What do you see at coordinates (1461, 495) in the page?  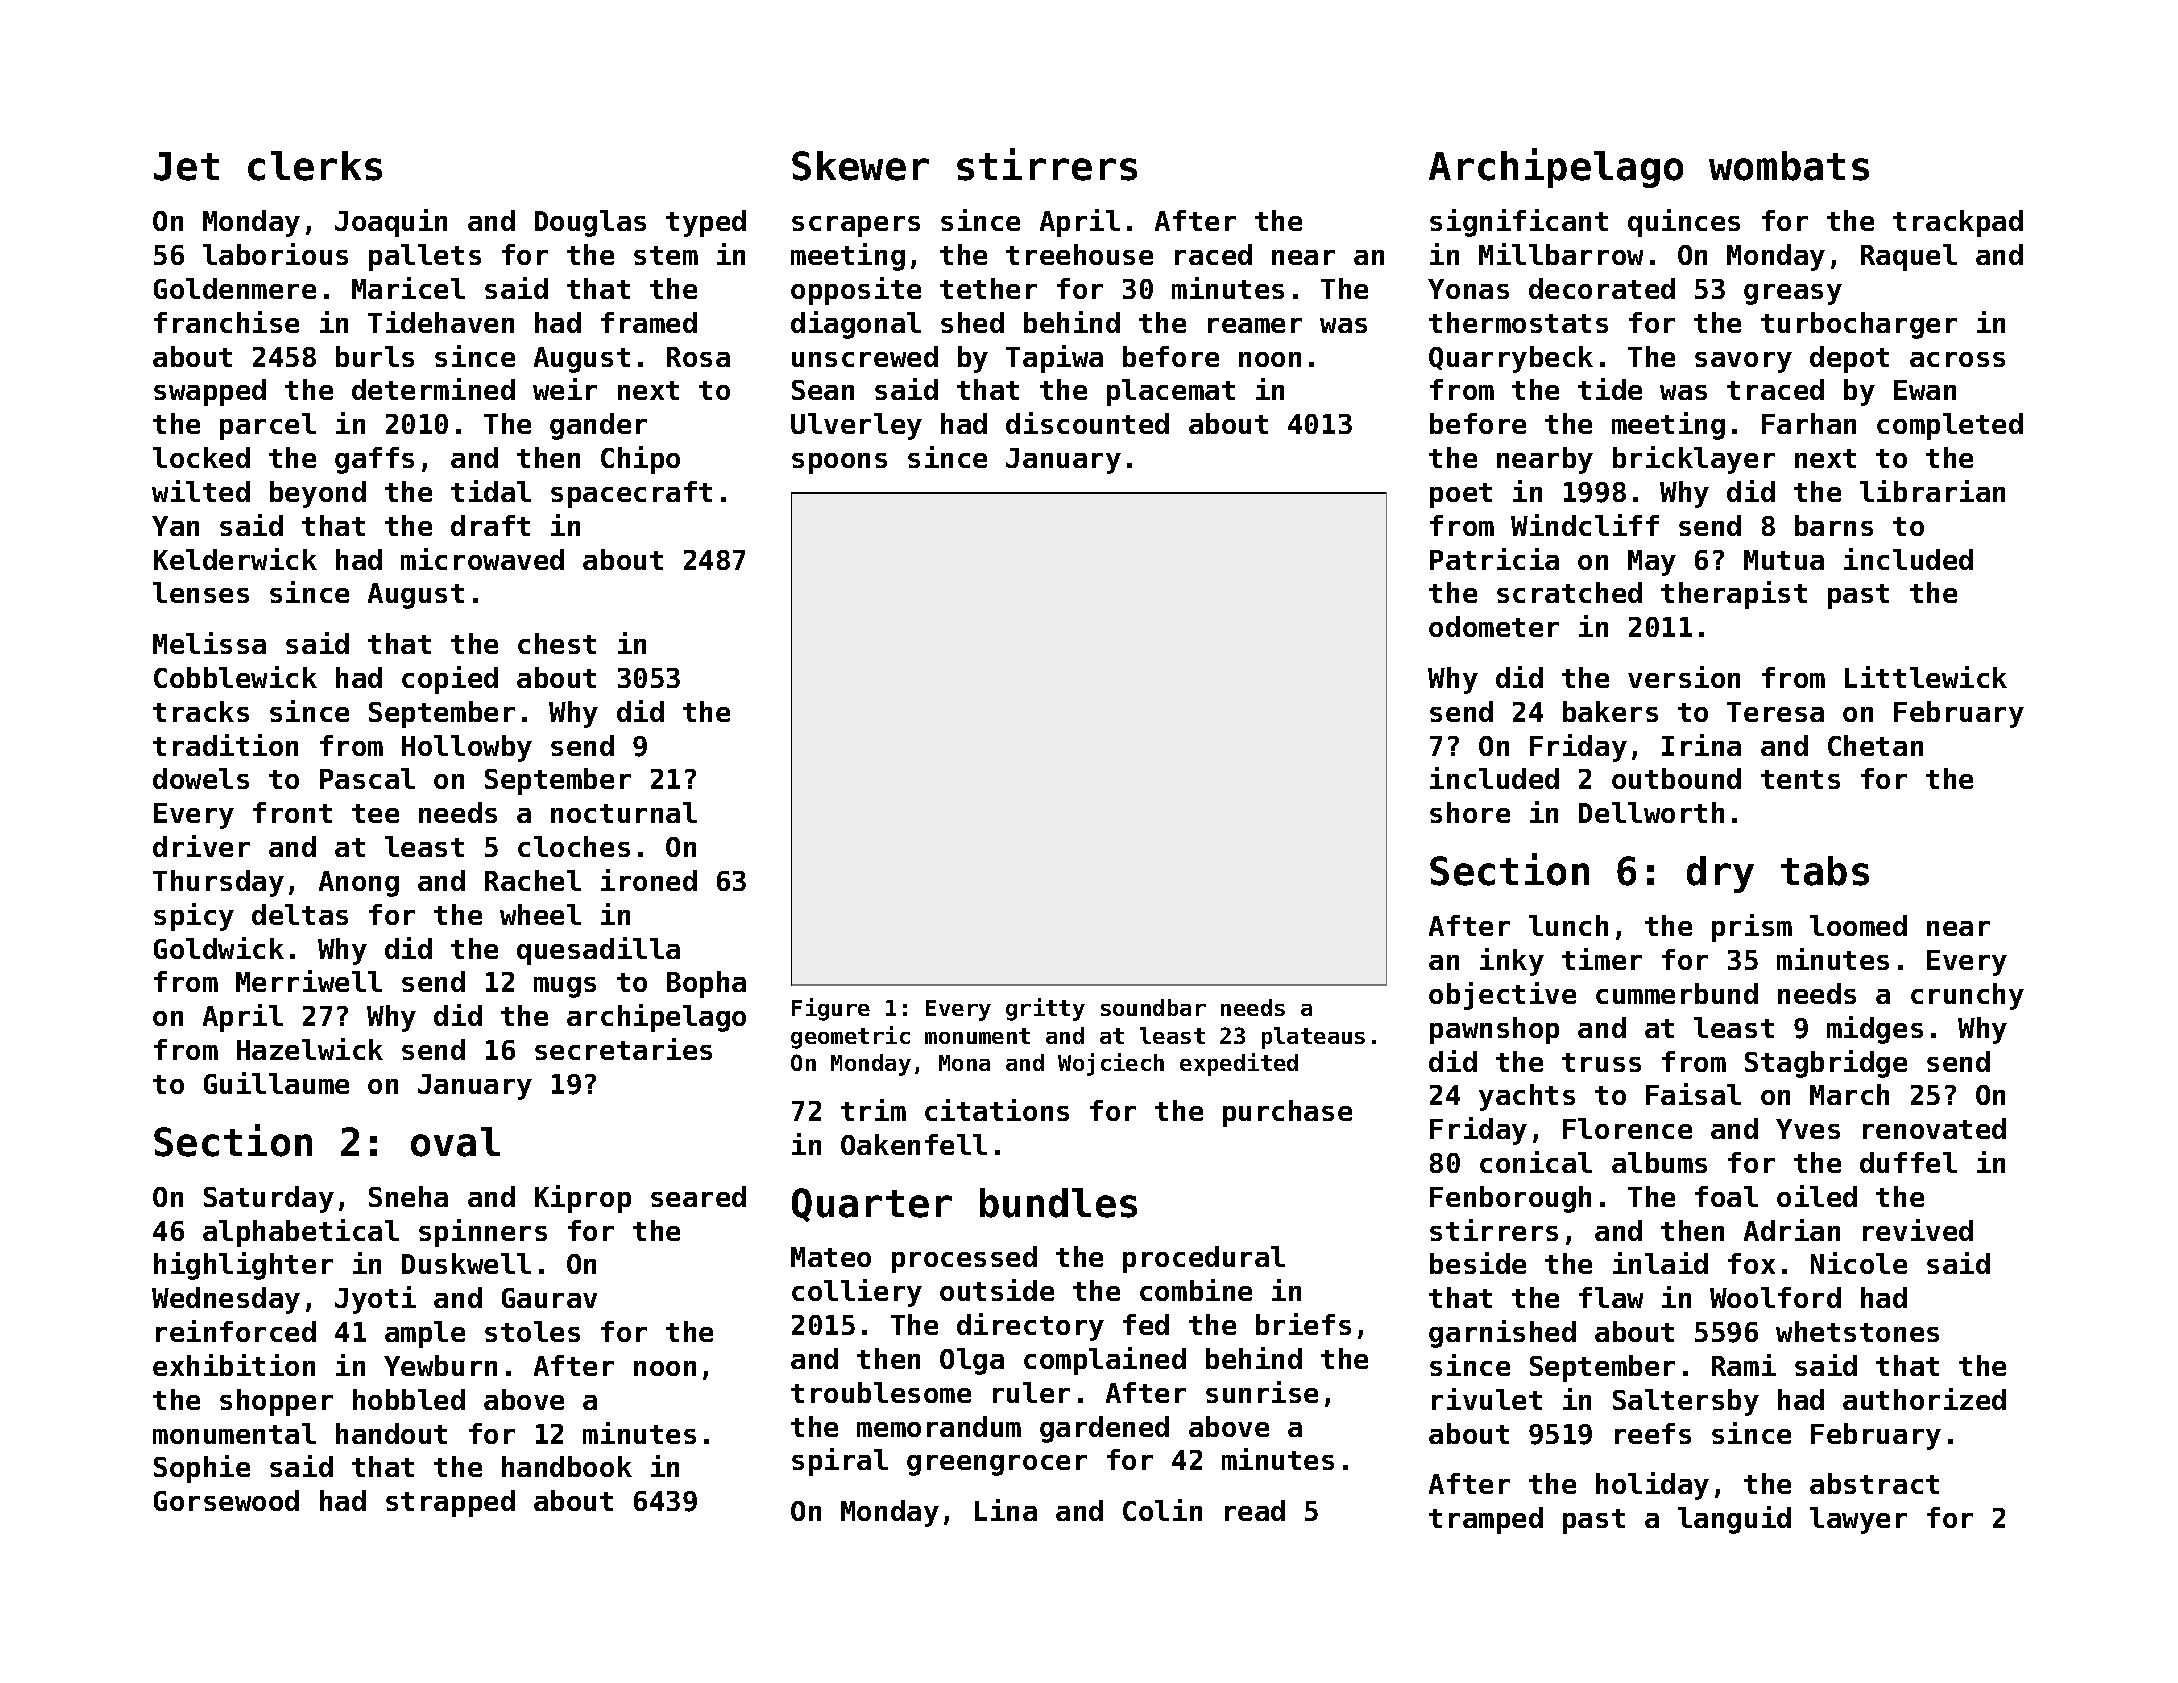 I see `poet` at bounding box center [1461, 495].
